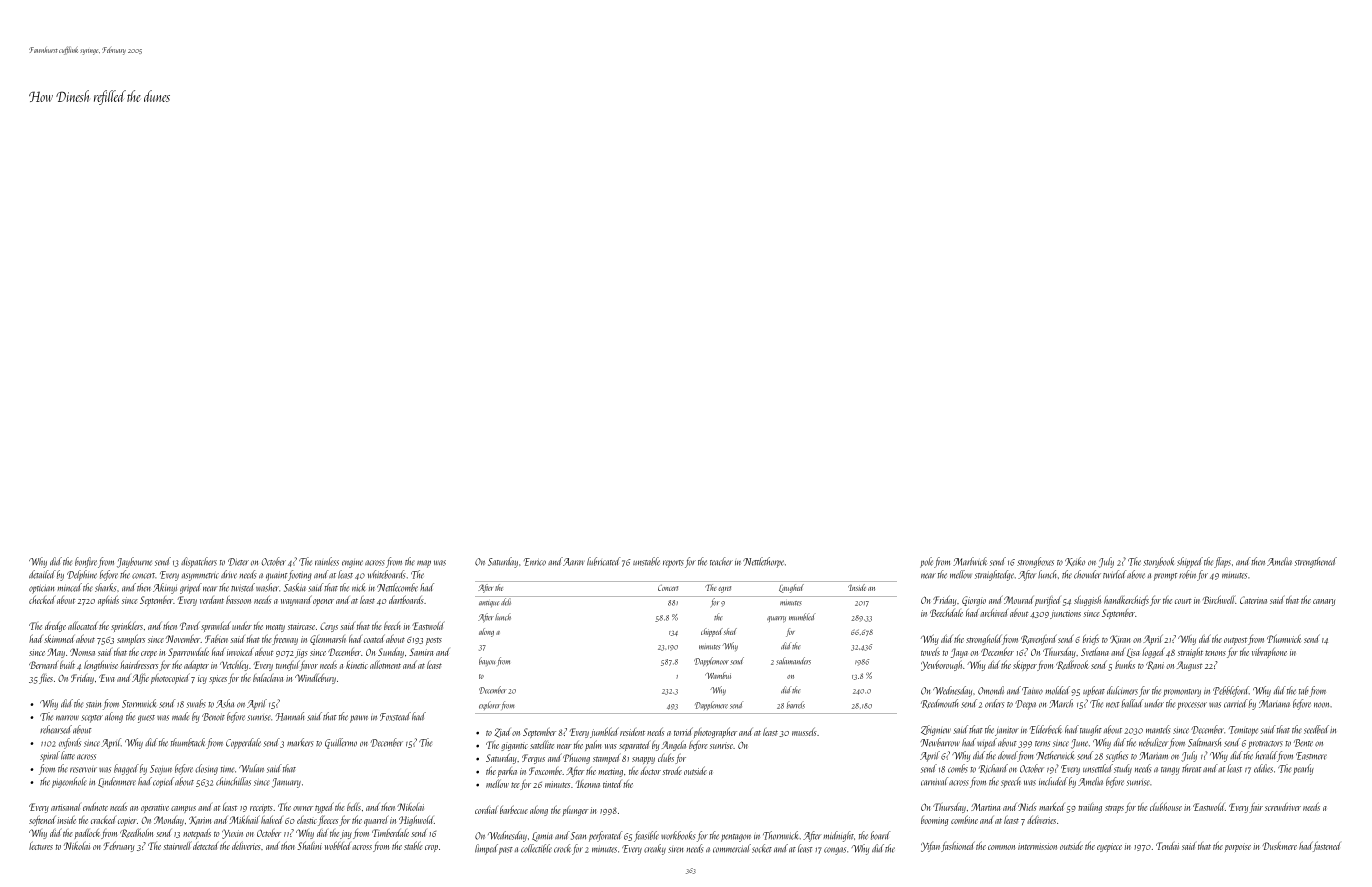 This document has height=887, width=1372. What do you see at coordinates (1122, 690) in the document?
I see `dulcimers` at bounding box center [1122, 690].
